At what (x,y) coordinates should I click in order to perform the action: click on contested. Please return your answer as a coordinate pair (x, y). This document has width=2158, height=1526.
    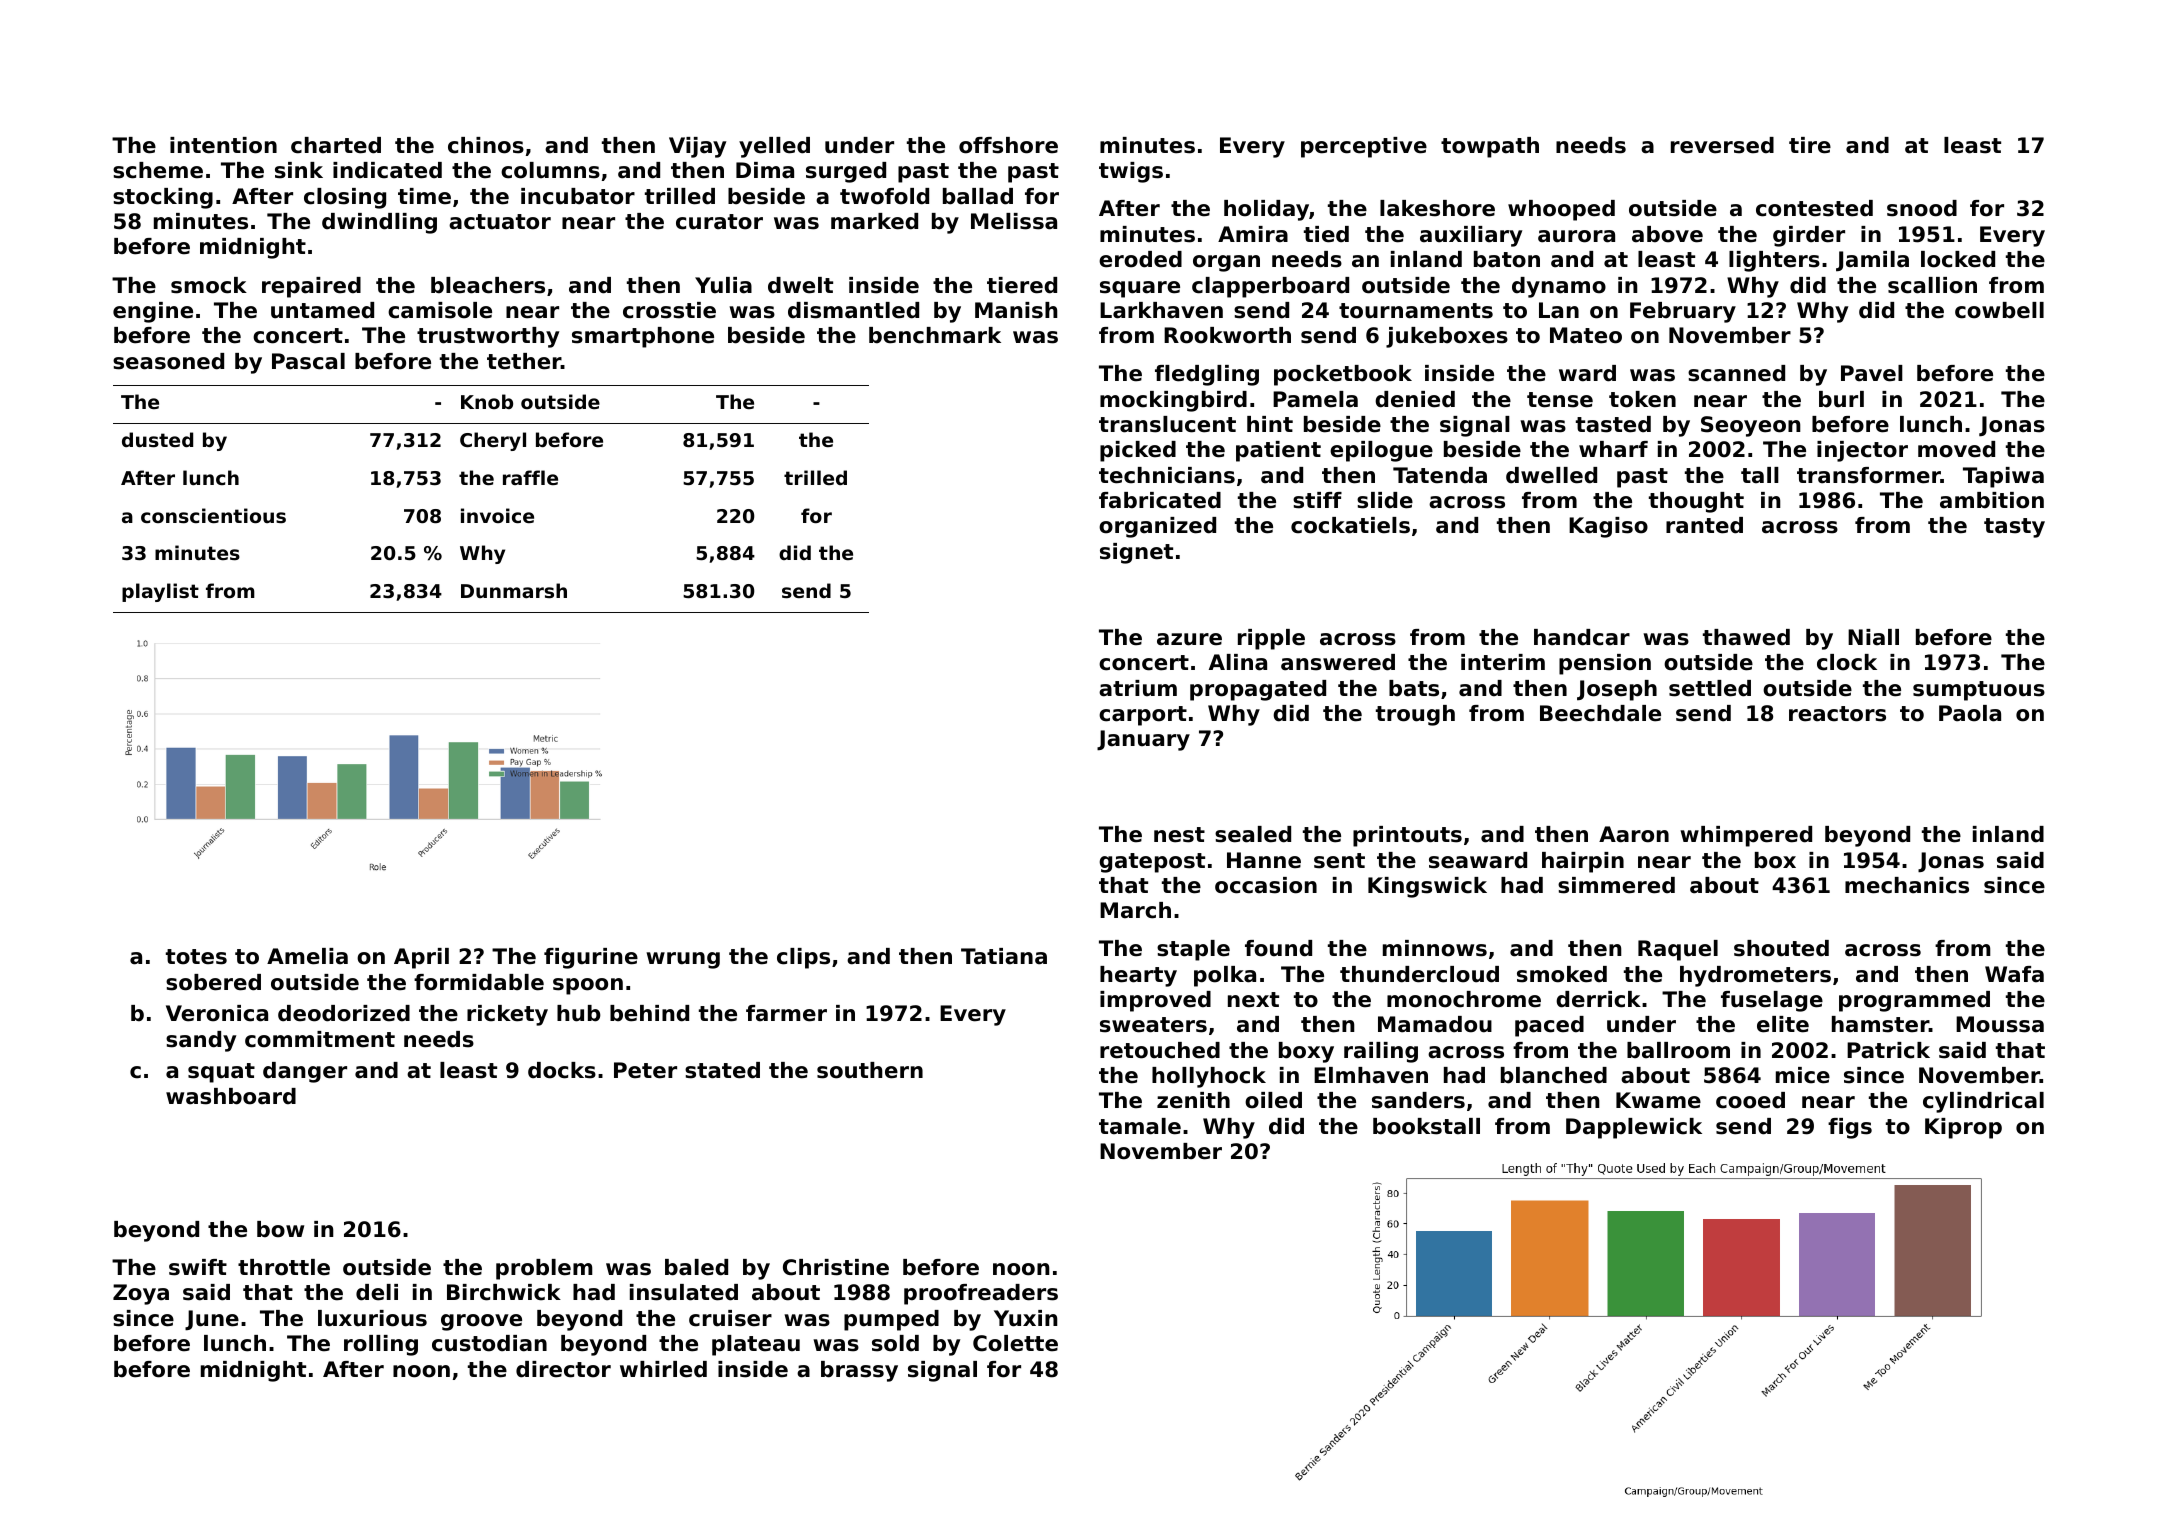
    Looking at the image, I should click on (1814, 208).
